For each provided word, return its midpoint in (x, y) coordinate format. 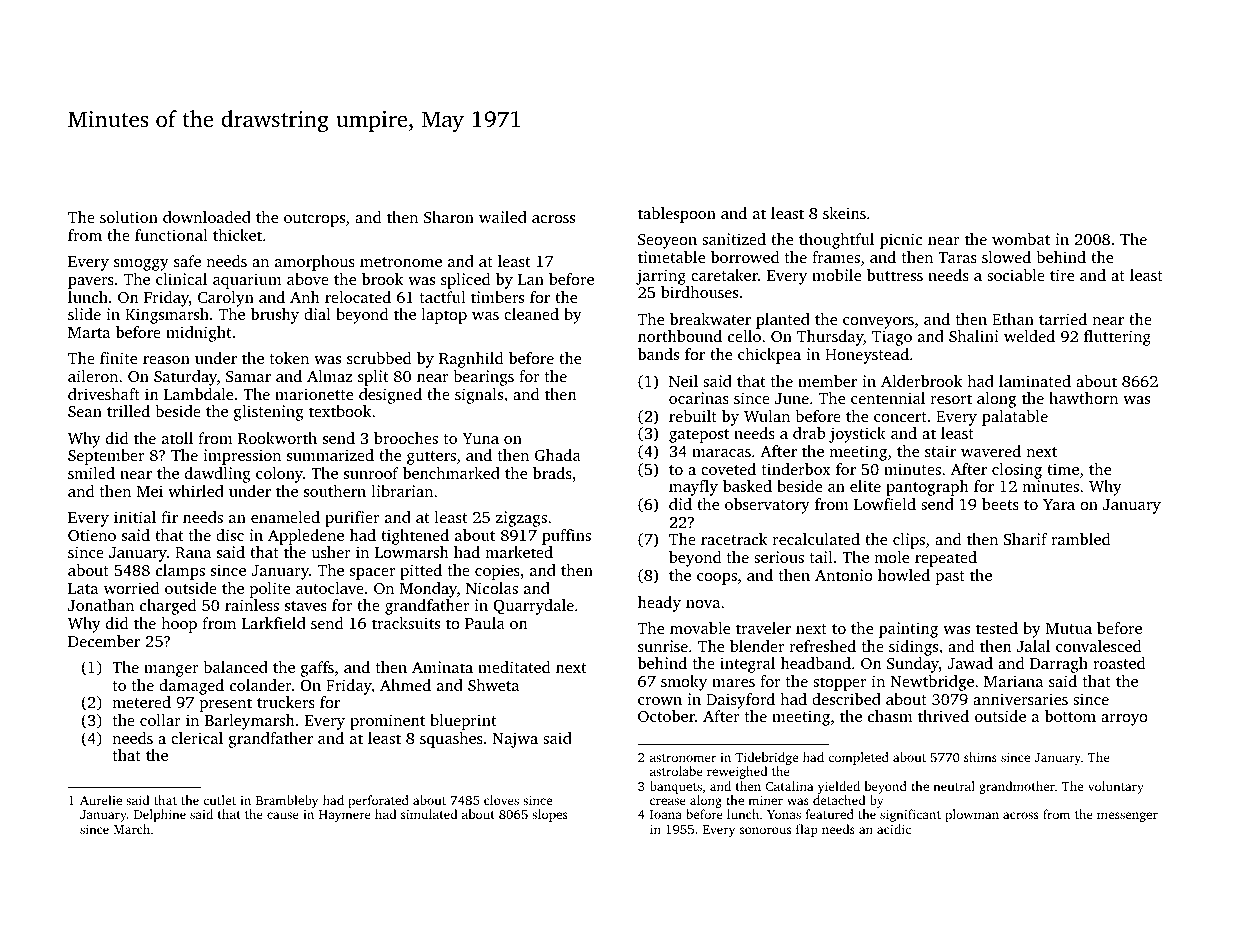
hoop (179, 625)
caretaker (724, 275)
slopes (549, 815)
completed (858, 758)
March (132, 829)
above (308, 279)
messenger (1127, 817)
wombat (1021, 239)
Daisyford (740, 701)
